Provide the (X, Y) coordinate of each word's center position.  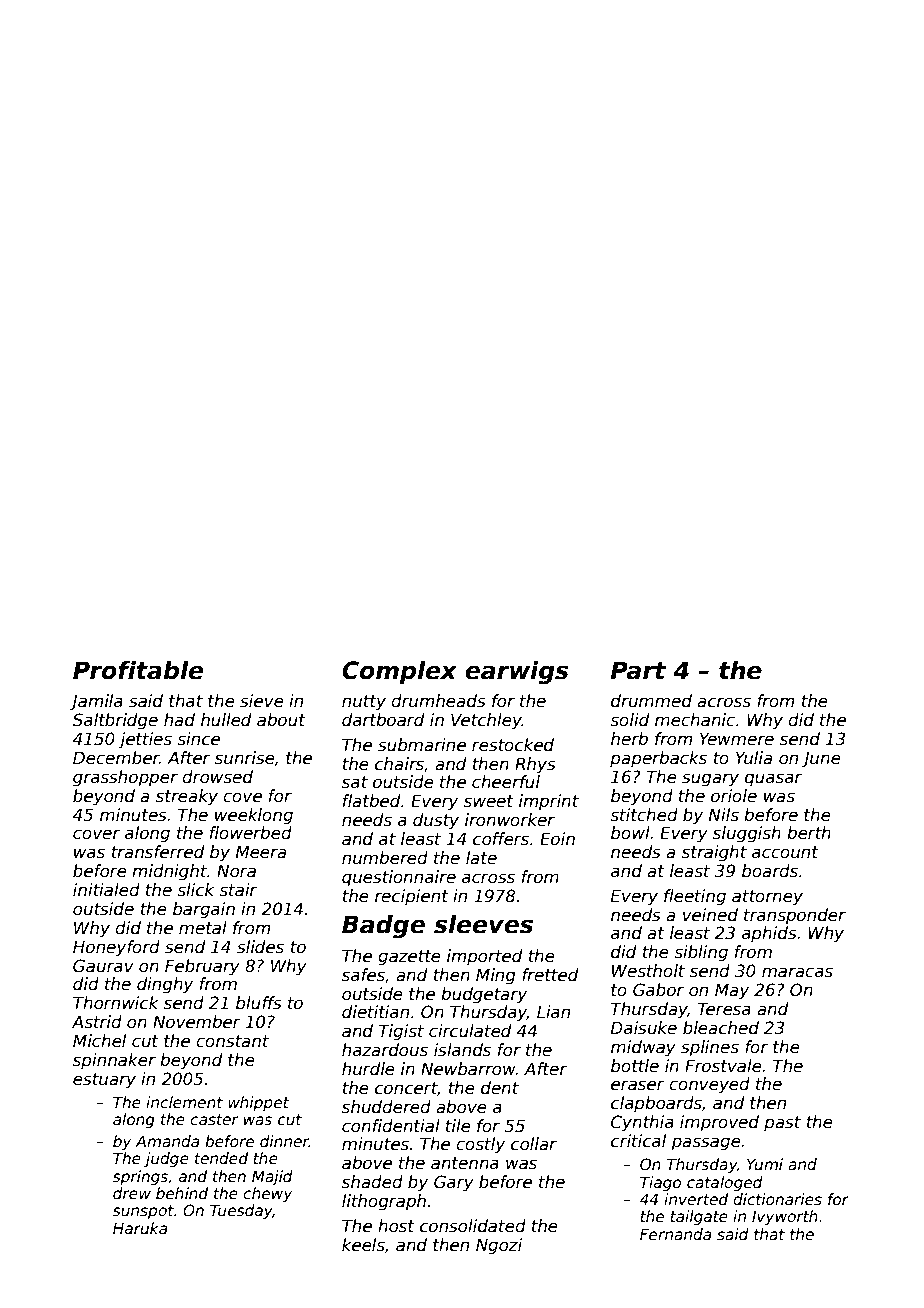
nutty (364, 703)
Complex (399, 672)
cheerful (506, 782)
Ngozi (499, 1246)
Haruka (140, 1228)
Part (638, 670)
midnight (169, 872)
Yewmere (737, 739)
